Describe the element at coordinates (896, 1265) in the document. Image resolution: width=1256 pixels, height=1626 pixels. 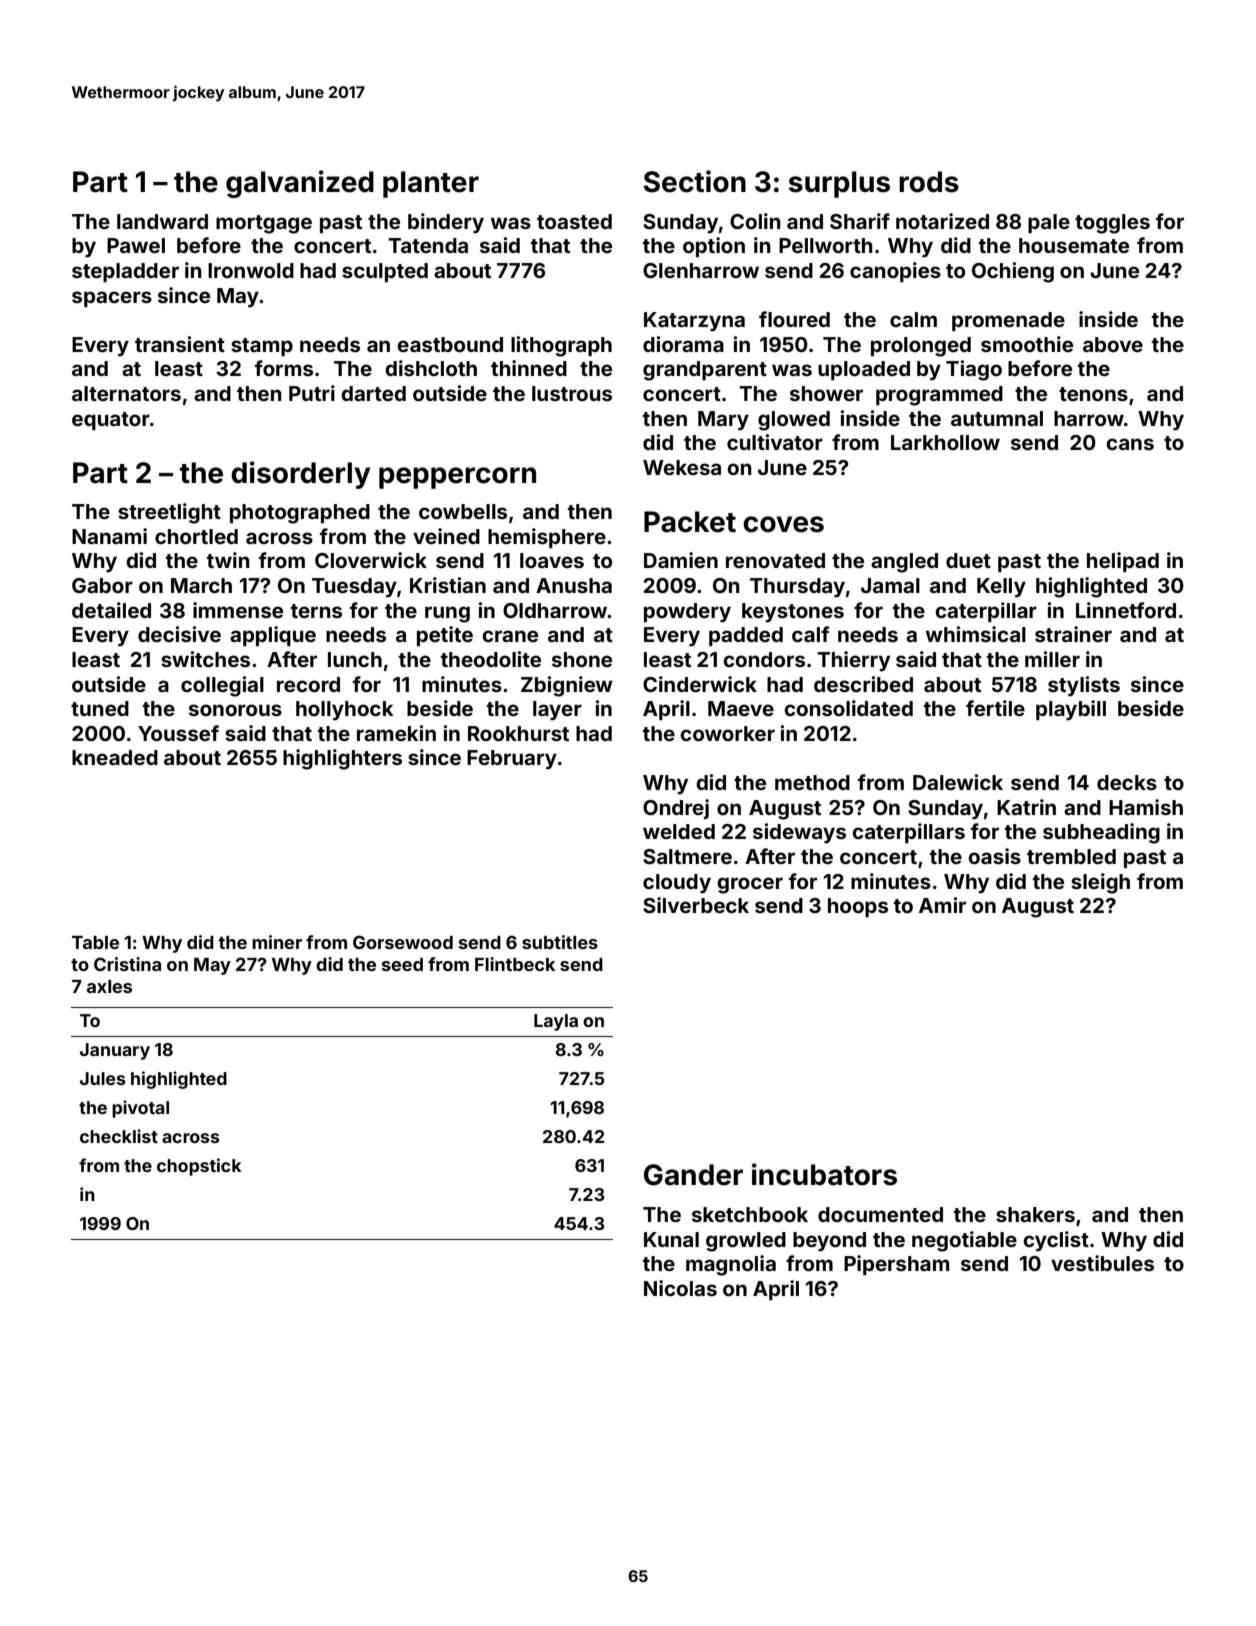
I see `Pipersham` at that location.
